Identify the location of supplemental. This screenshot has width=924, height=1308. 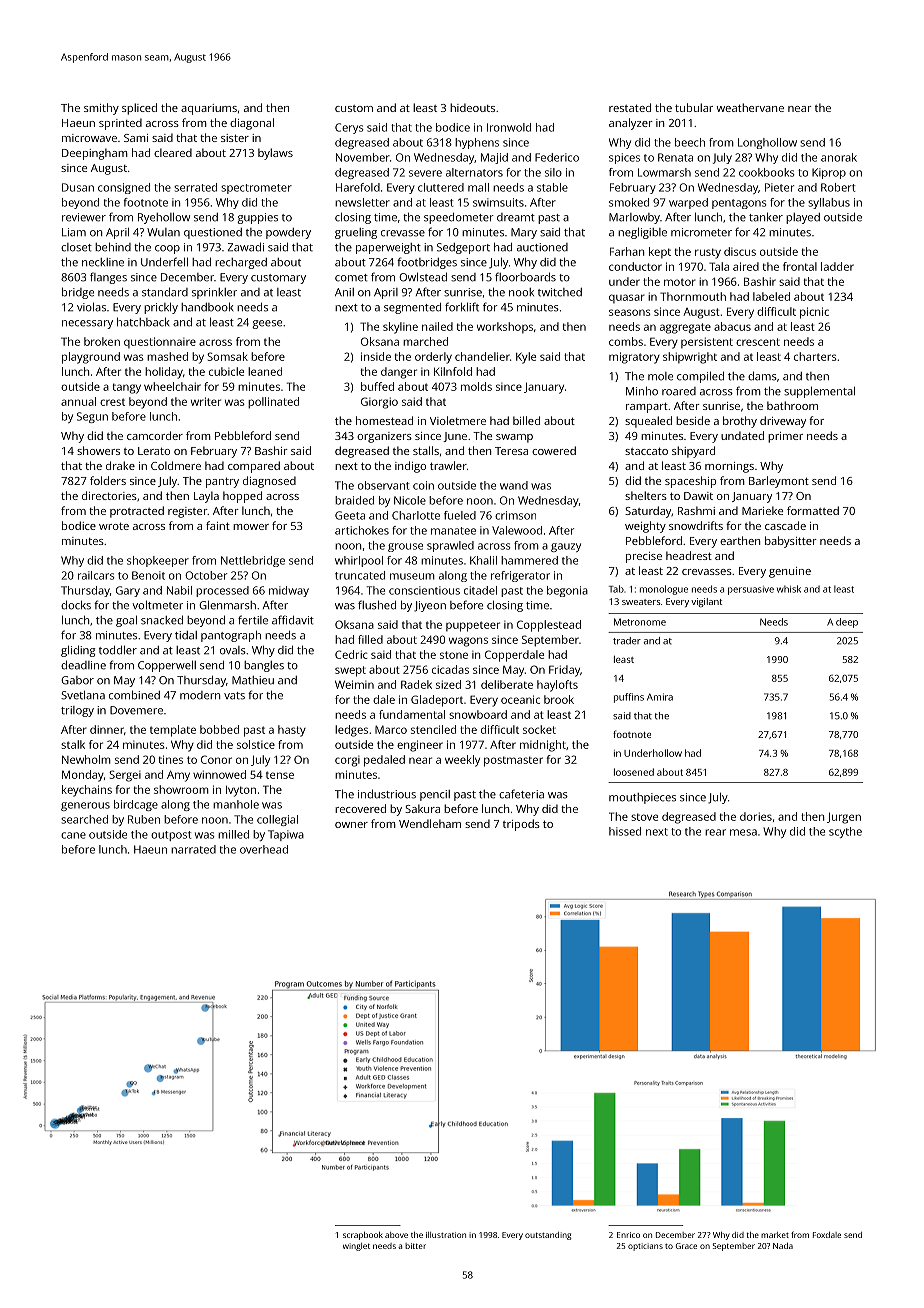
(819, 392).
